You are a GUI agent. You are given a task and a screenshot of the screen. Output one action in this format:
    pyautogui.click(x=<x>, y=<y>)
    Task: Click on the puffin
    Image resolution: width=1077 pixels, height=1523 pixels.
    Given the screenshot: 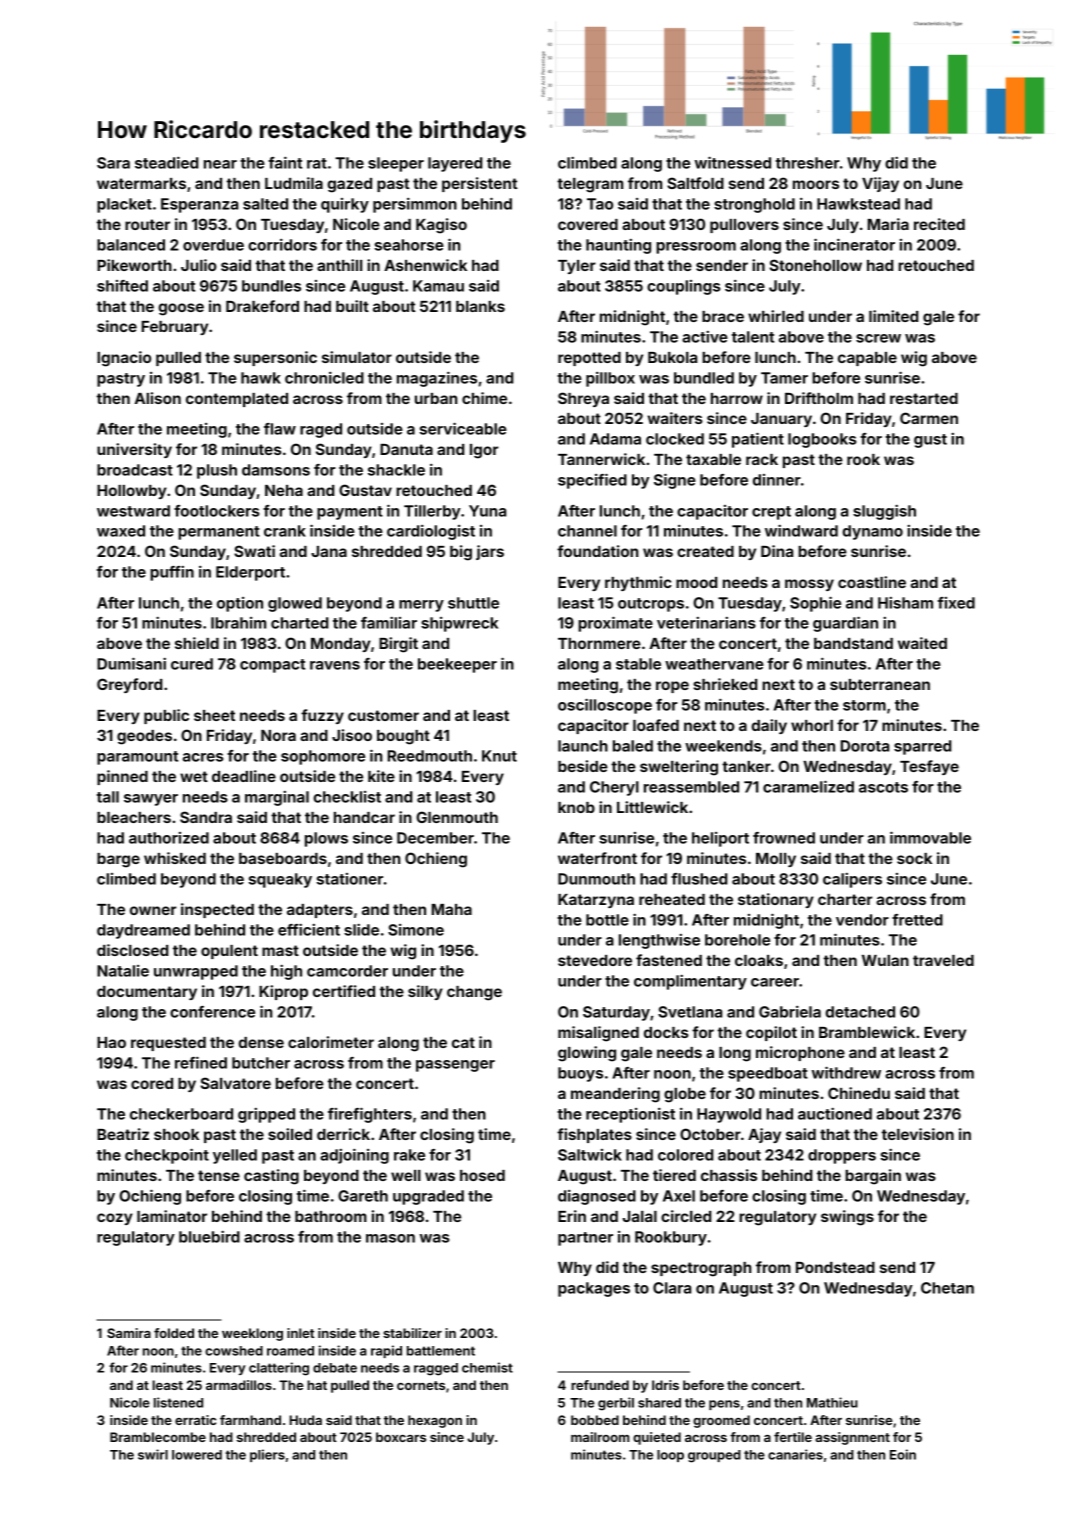 What is the action you would take?
    pyautogui.click(x=172, y=573)
